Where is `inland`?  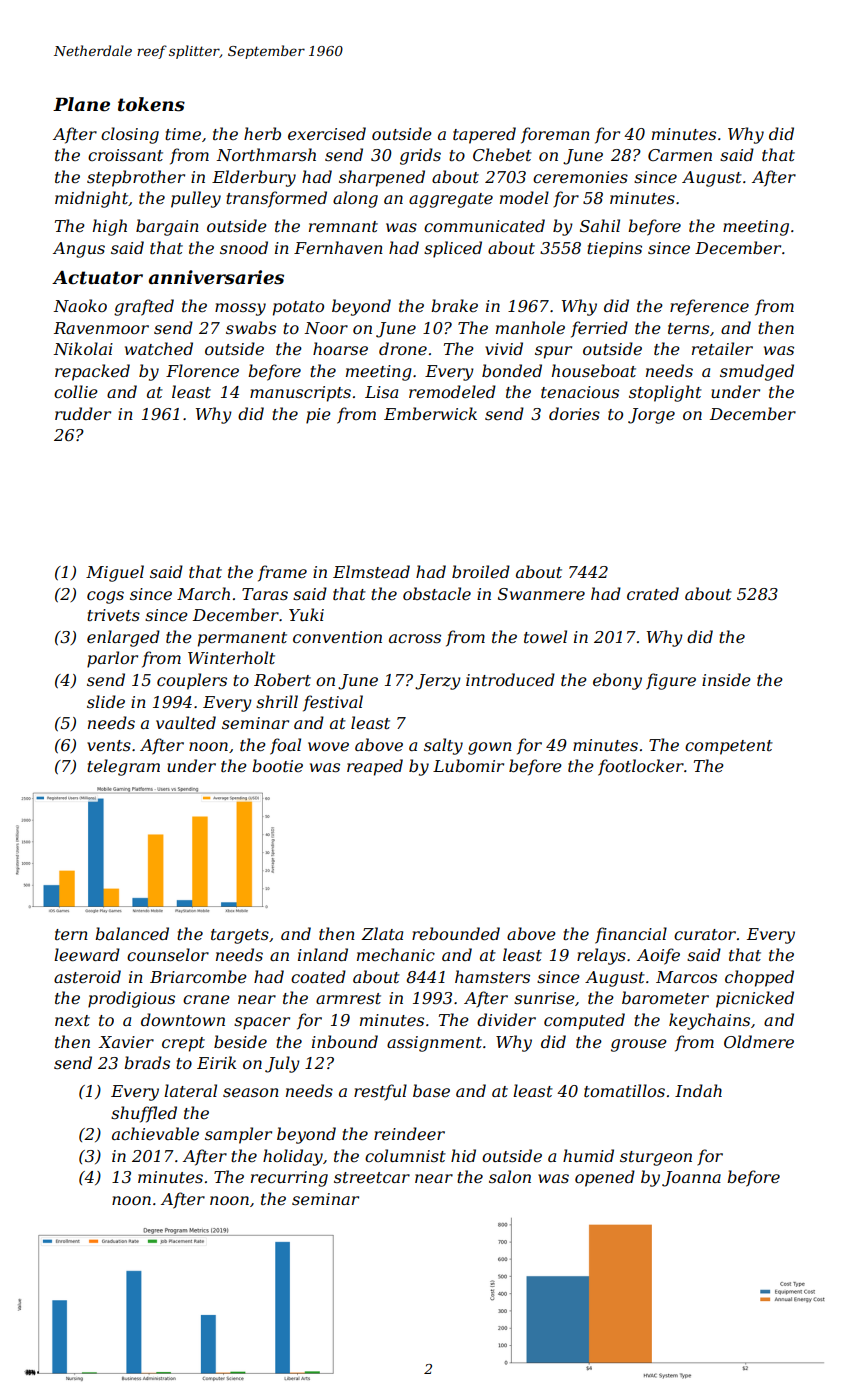
inland is located at coordinates (323, 954).
